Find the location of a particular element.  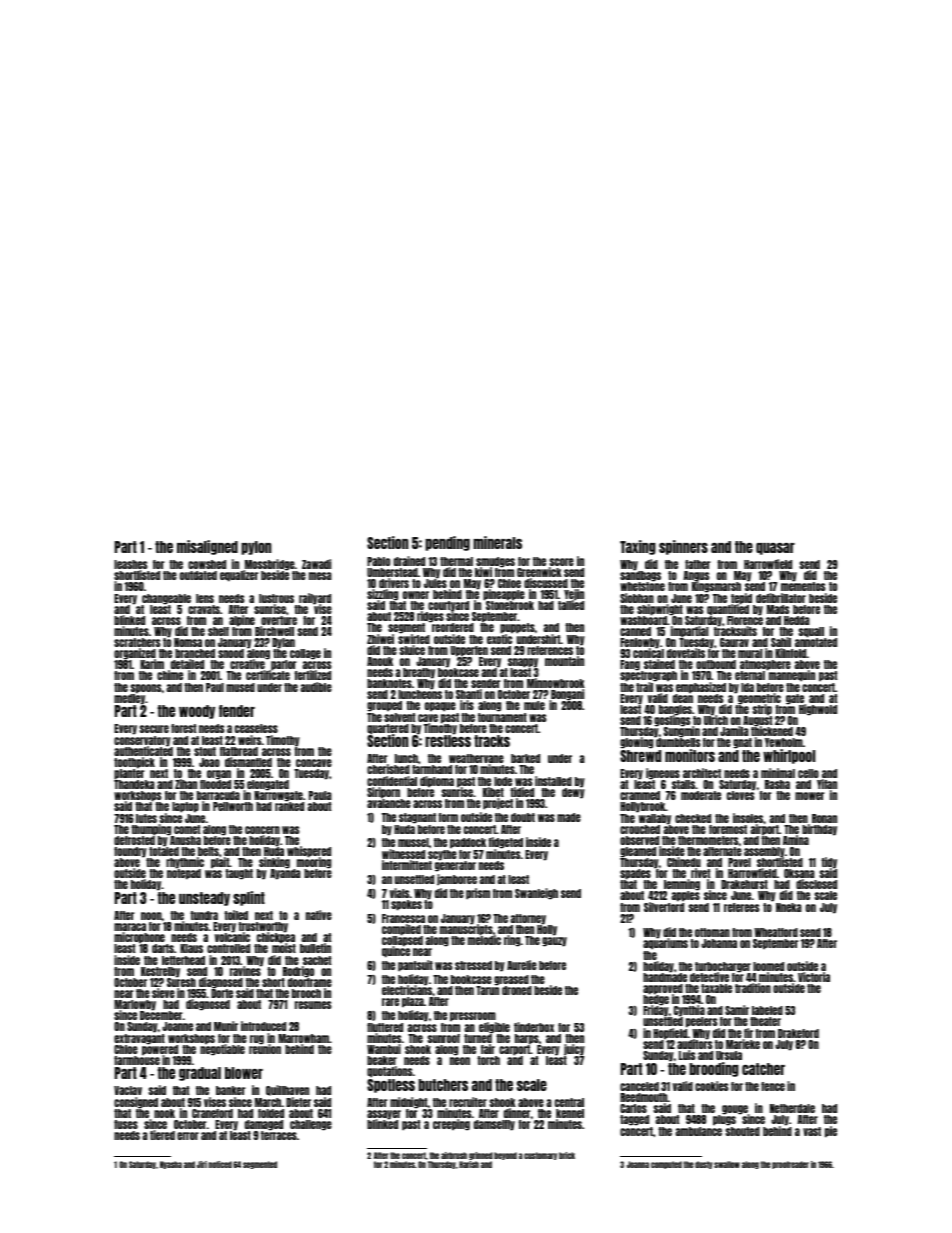

reordered is located at coordinates (453, 628).
